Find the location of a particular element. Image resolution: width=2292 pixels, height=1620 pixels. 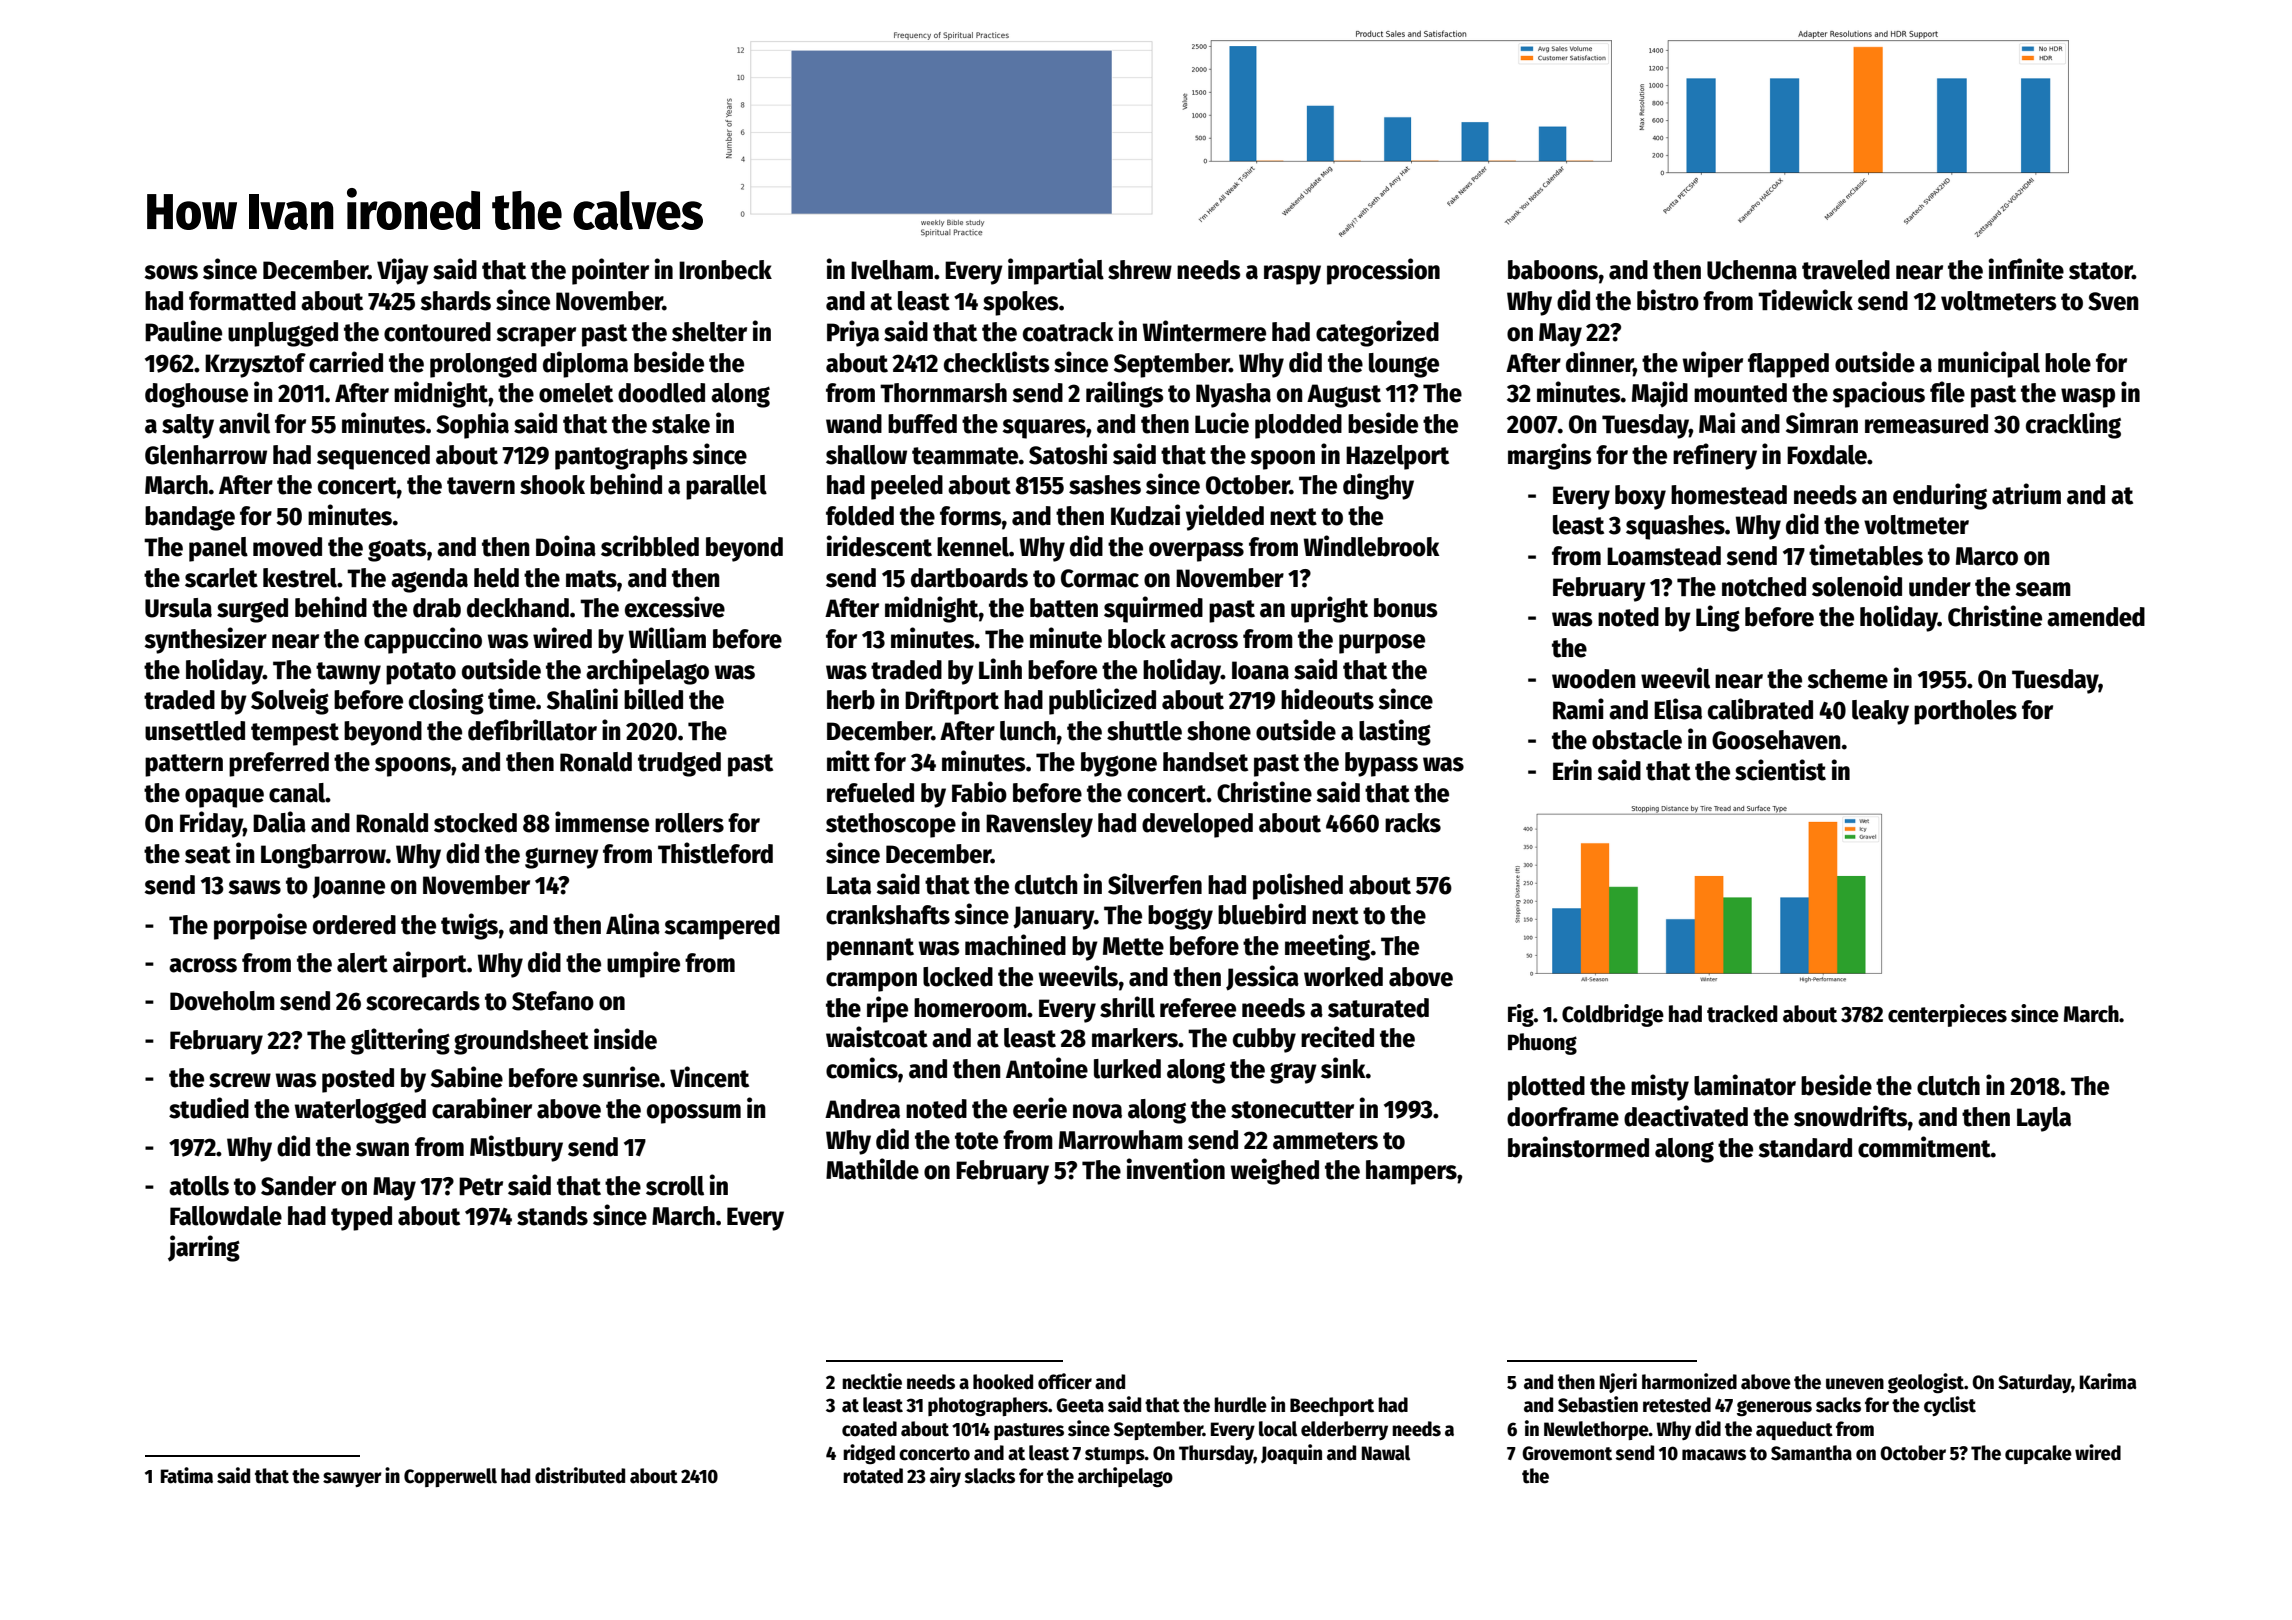

rotated is located at coordinates (873, 1476).
